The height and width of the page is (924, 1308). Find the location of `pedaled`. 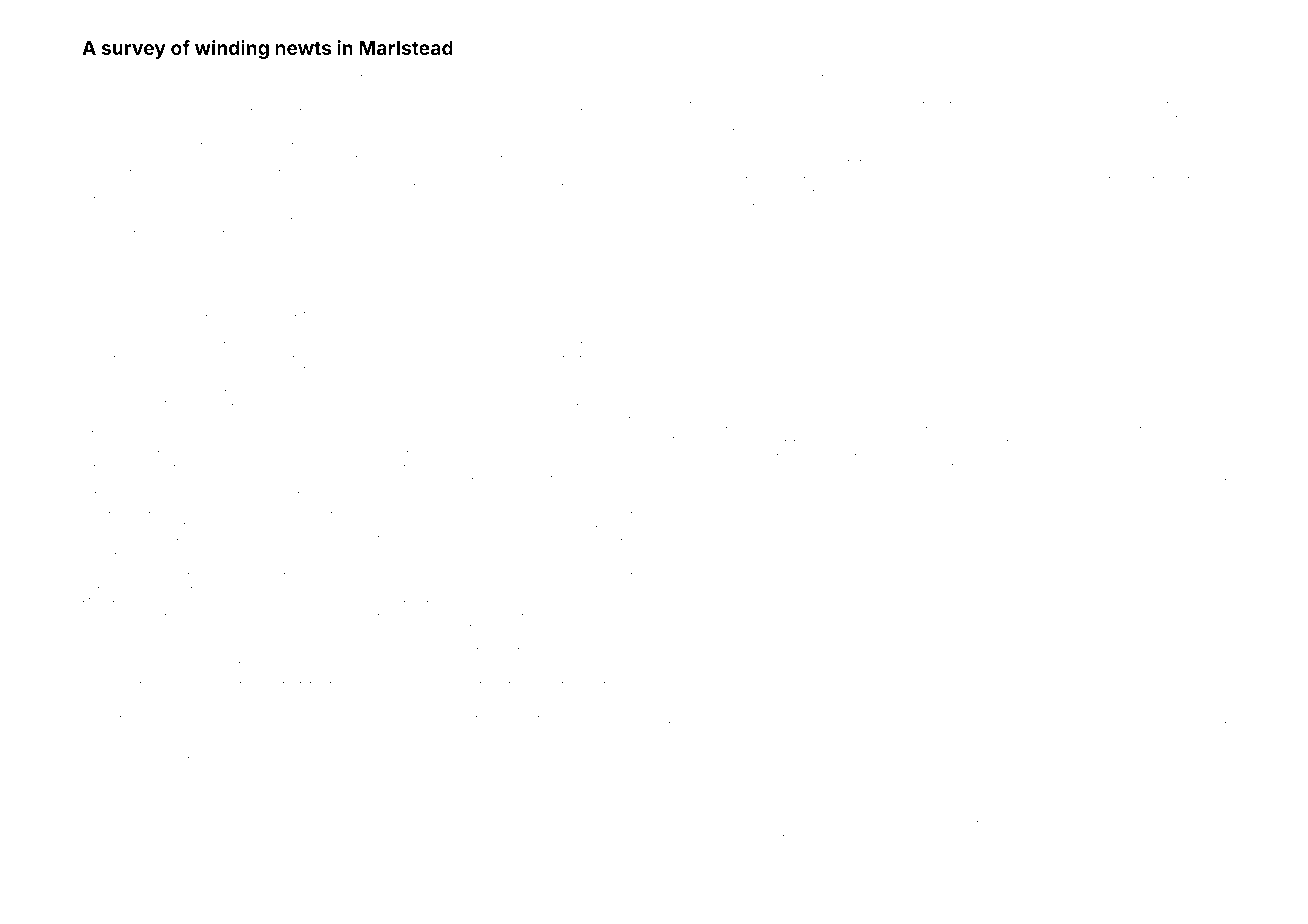

pedaled is located at coordinates (215, 73).
